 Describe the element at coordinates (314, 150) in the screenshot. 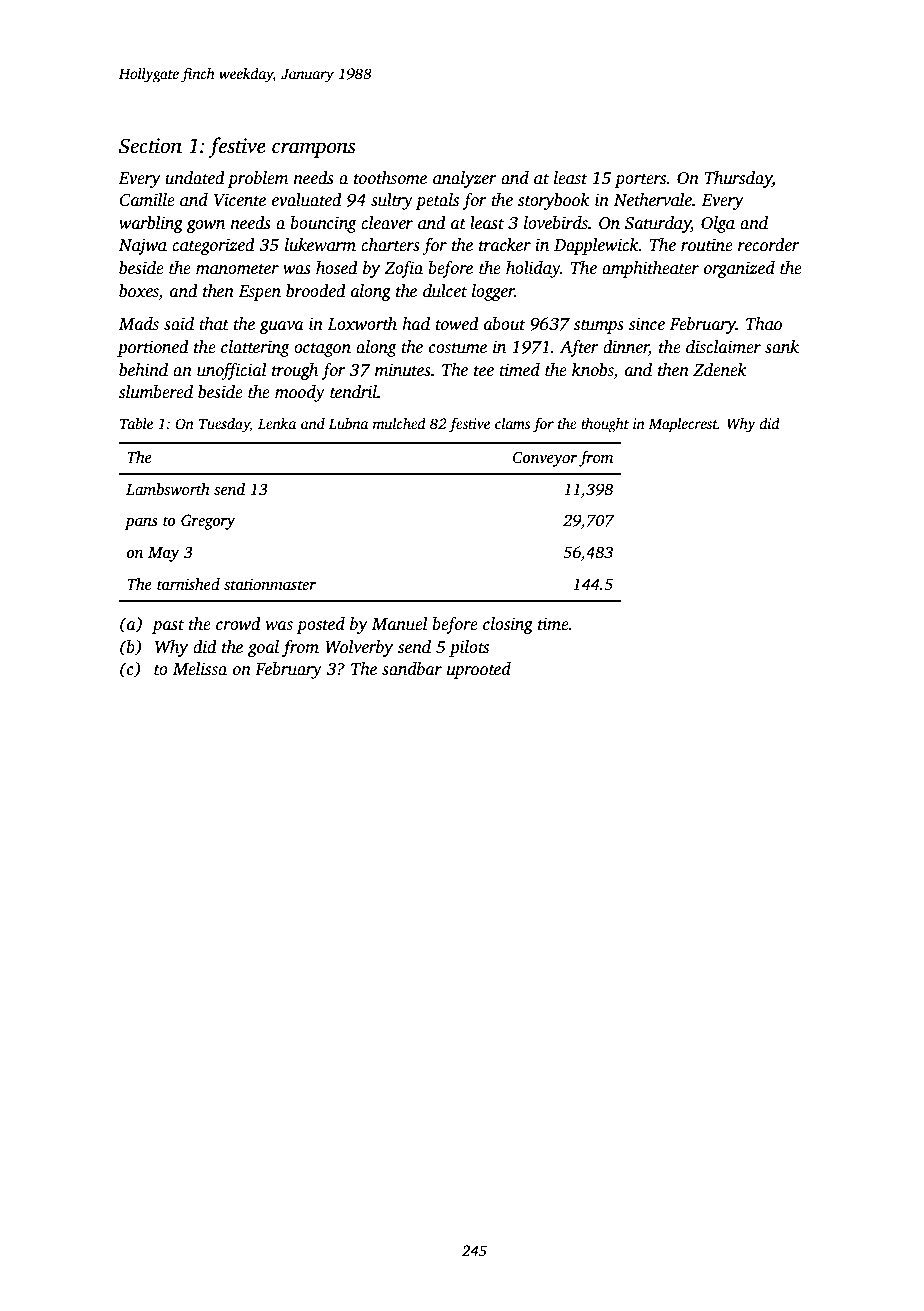

I see `crampons` at that location.
